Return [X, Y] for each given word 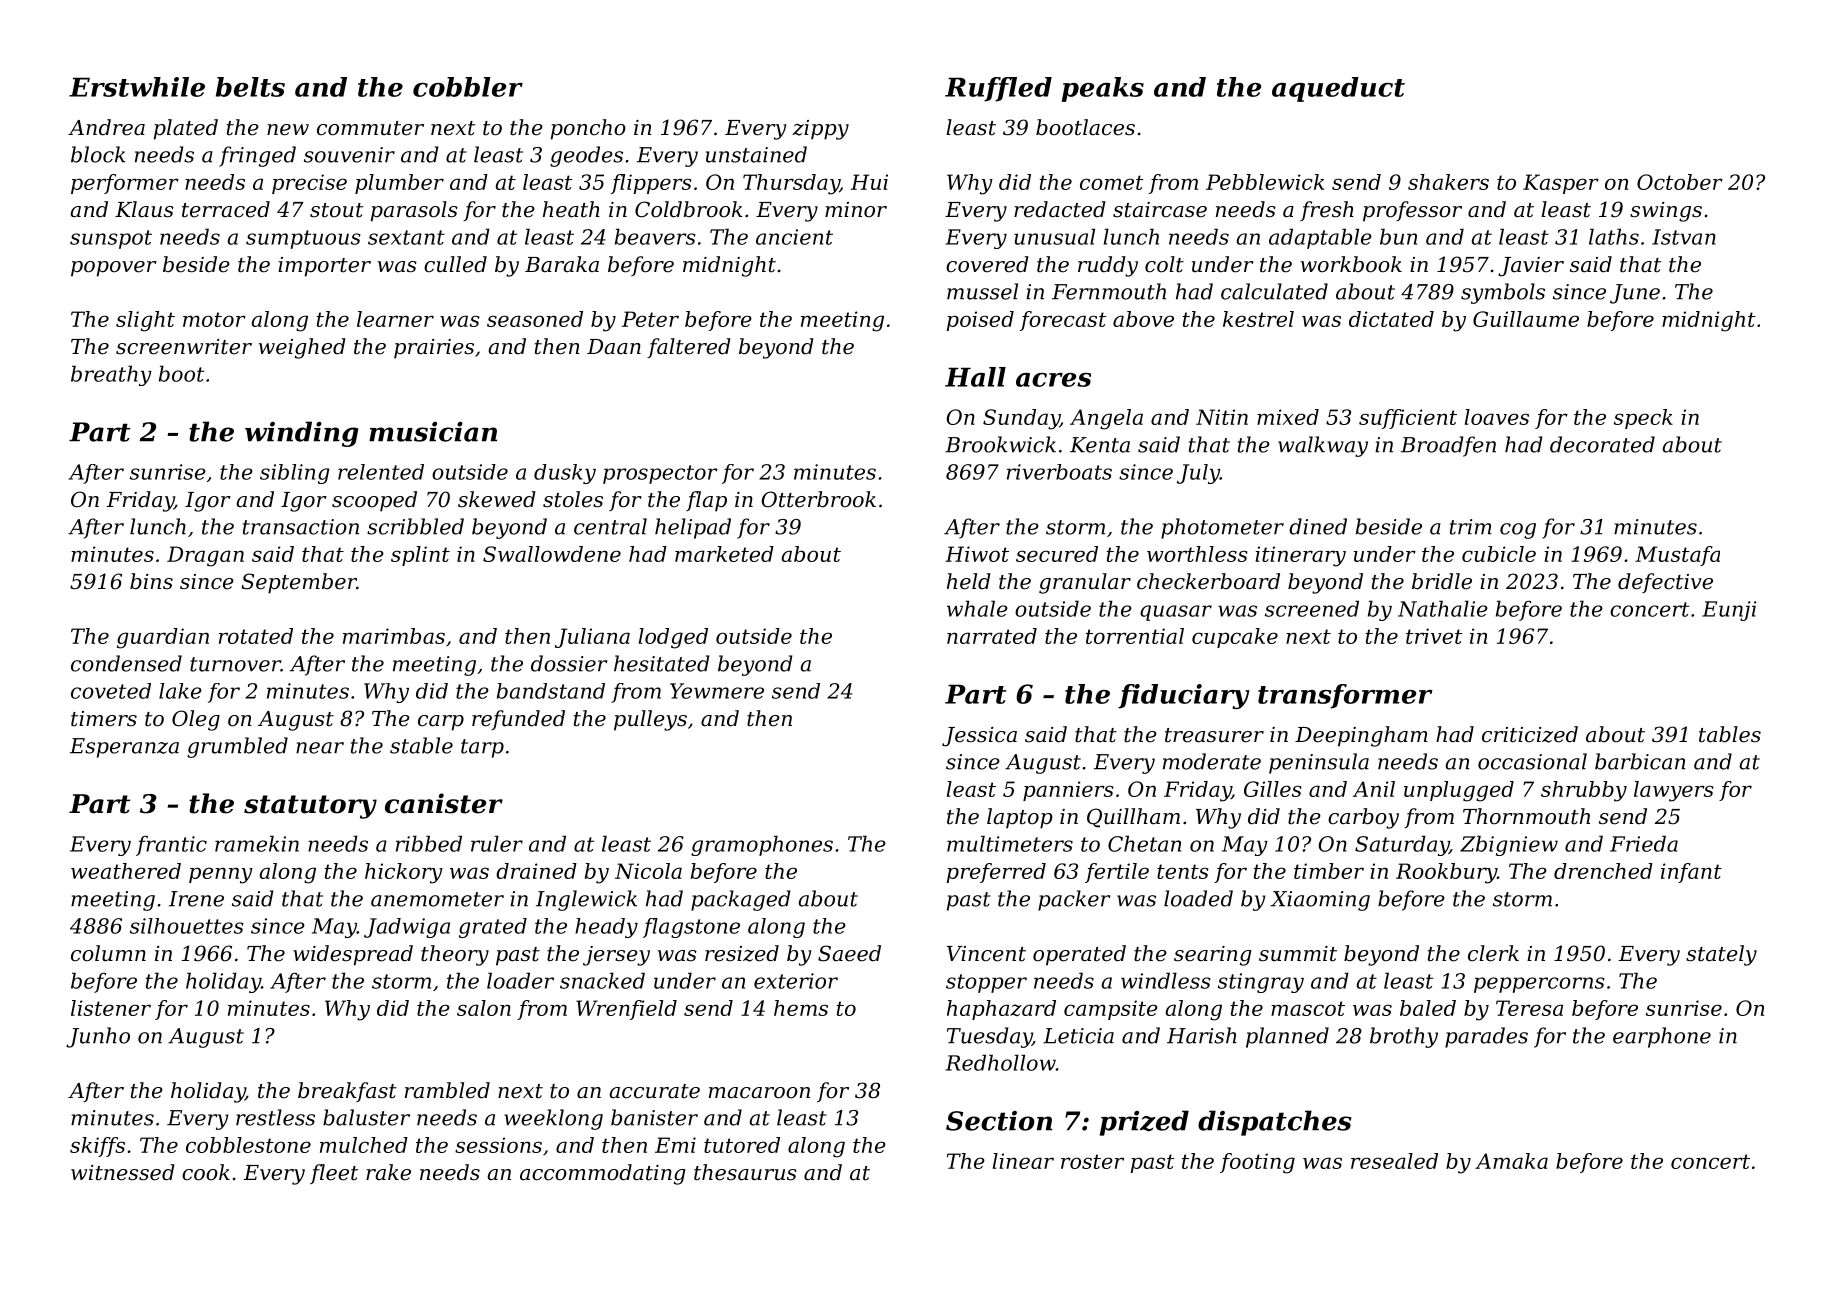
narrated [992, 636]
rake [388, 1172]
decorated [1602, 444]
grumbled [237, 747]
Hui [869, 182]
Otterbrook [818, 499]
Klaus [144, 209]
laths [1614, 236]
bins [151, 581]
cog [1518, 531]
